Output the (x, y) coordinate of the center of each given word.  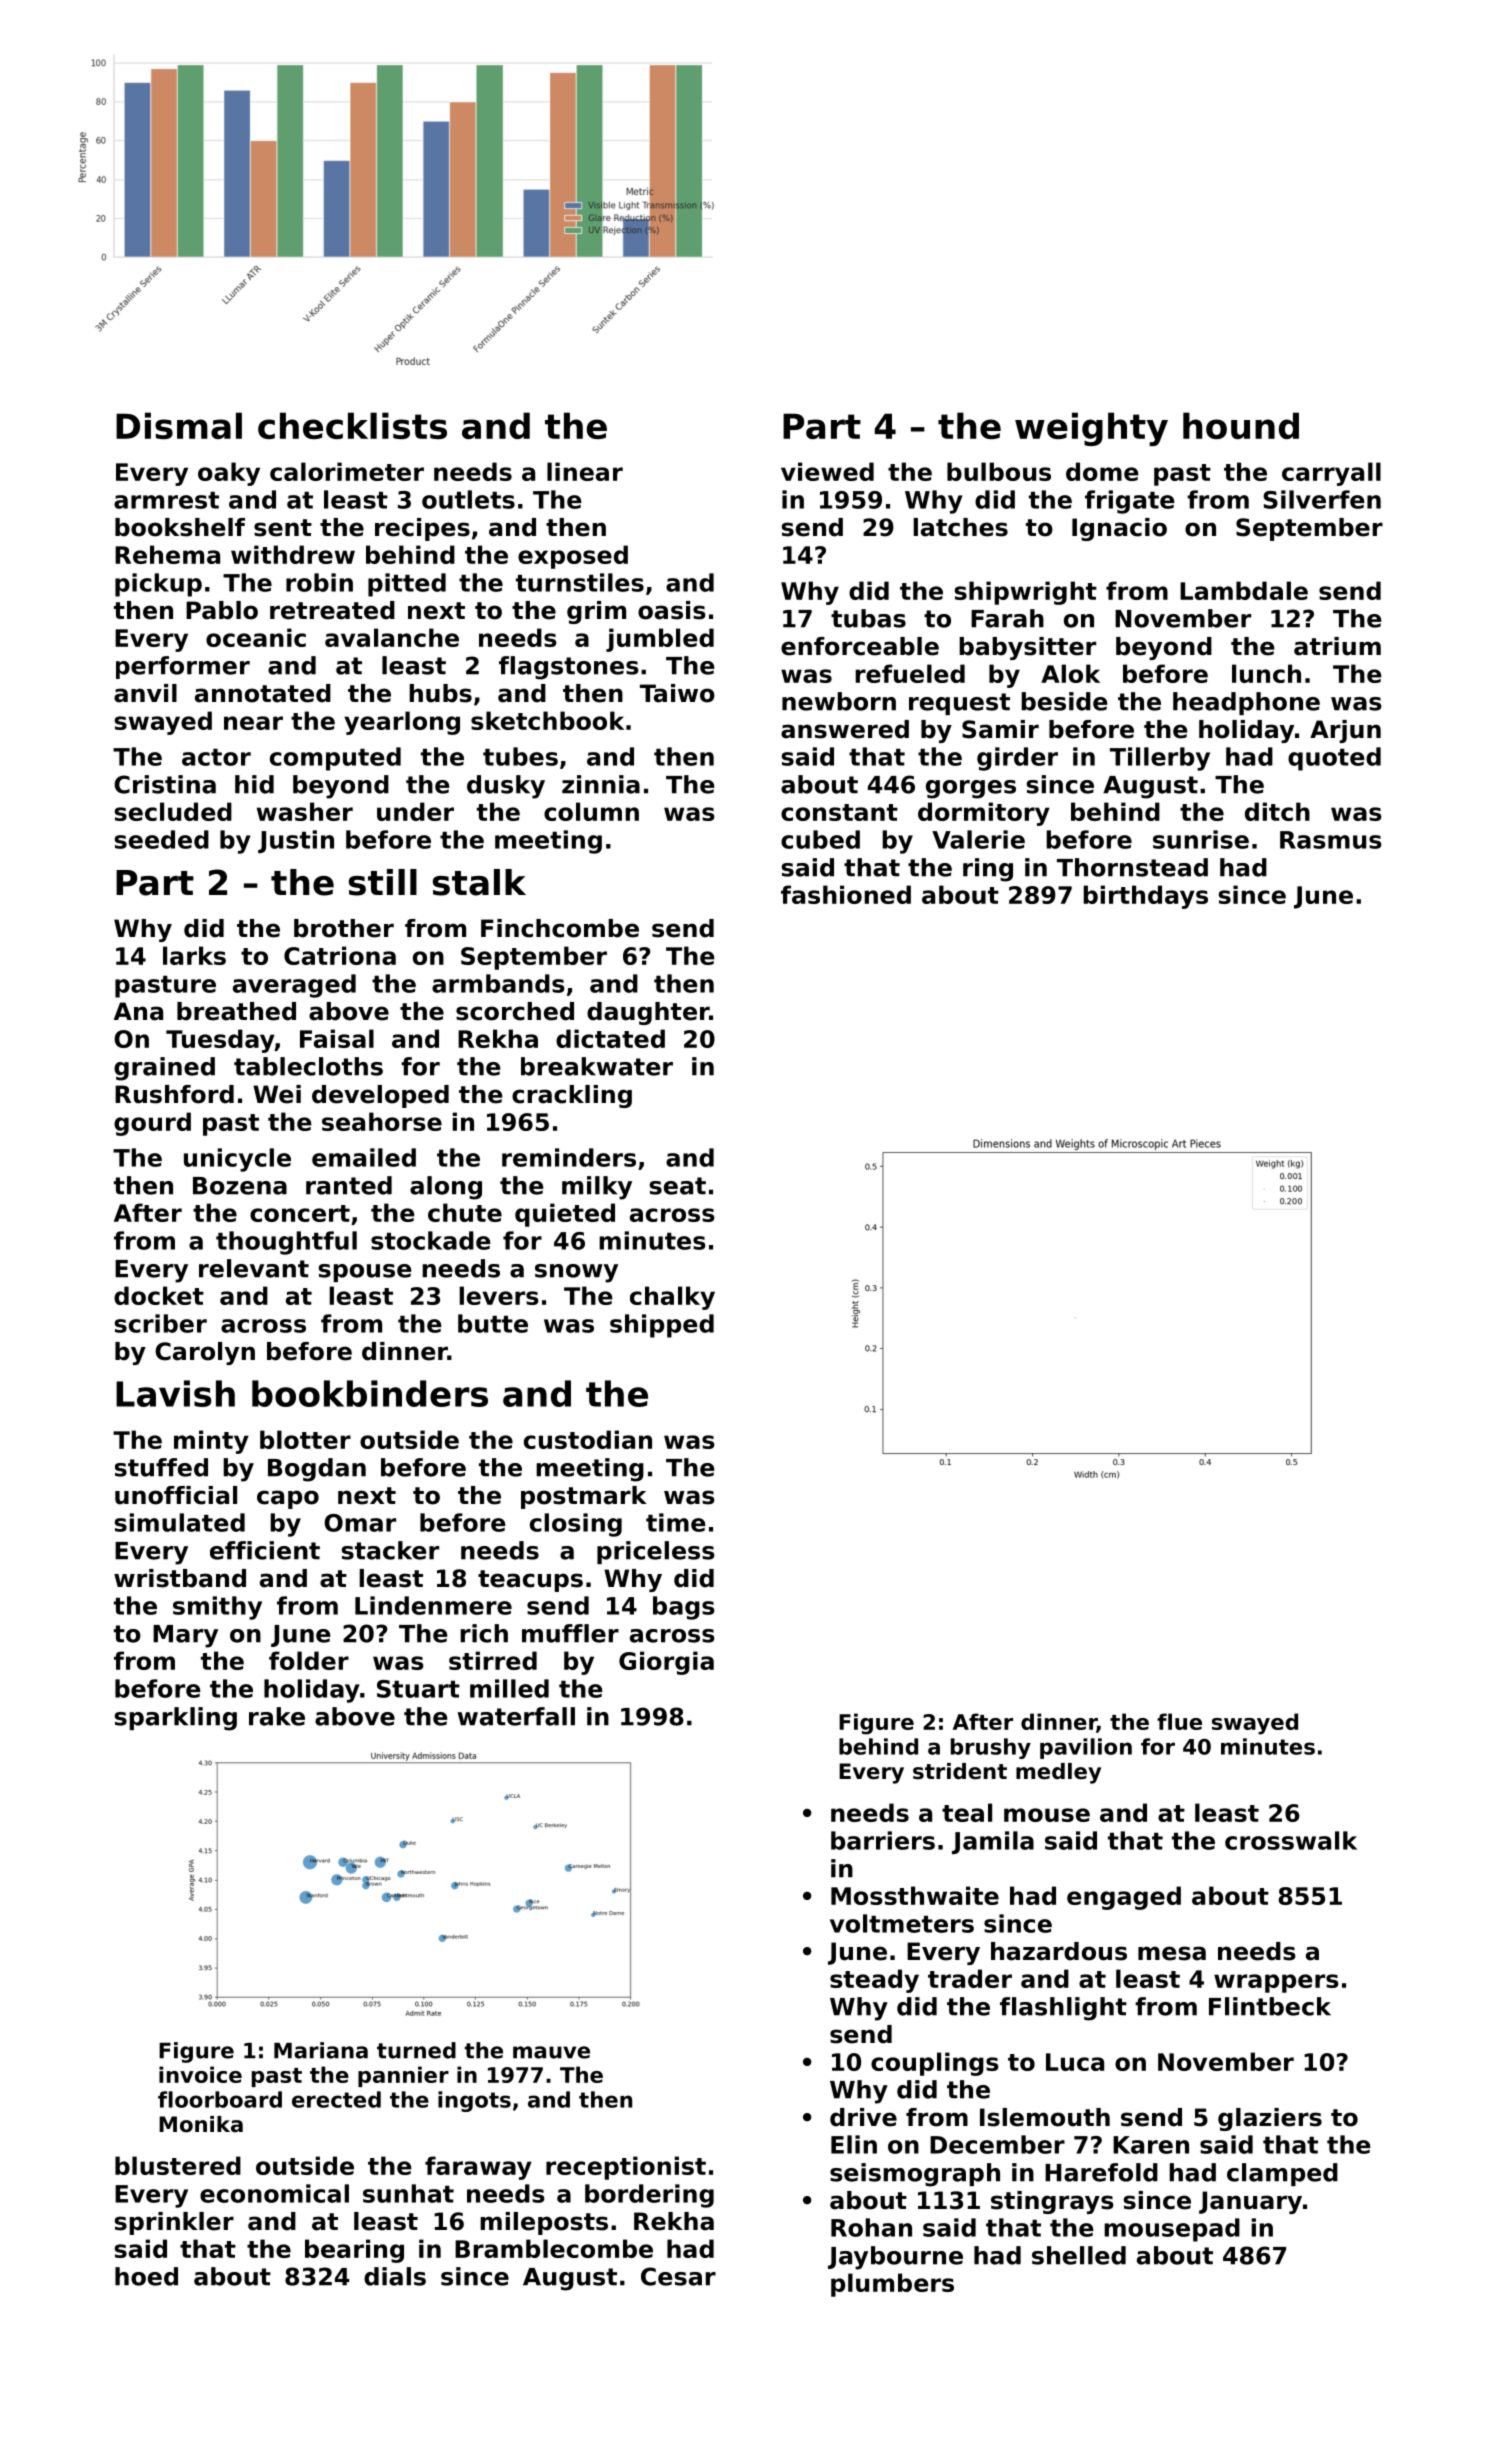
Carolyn (205, 1353)
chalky (672, 1298)
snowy (576, 1273)
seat (678, 1186)
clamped (1282, 2174)
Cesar (678, 2276)
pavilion (1086, 1748)
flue (1179, 1721)
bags (684, 1608)
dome (1102, 471)
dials (395, 2276)
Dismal (179, 425)
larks (194, 955)
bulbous (999, 471)
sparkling (176, 1719)
